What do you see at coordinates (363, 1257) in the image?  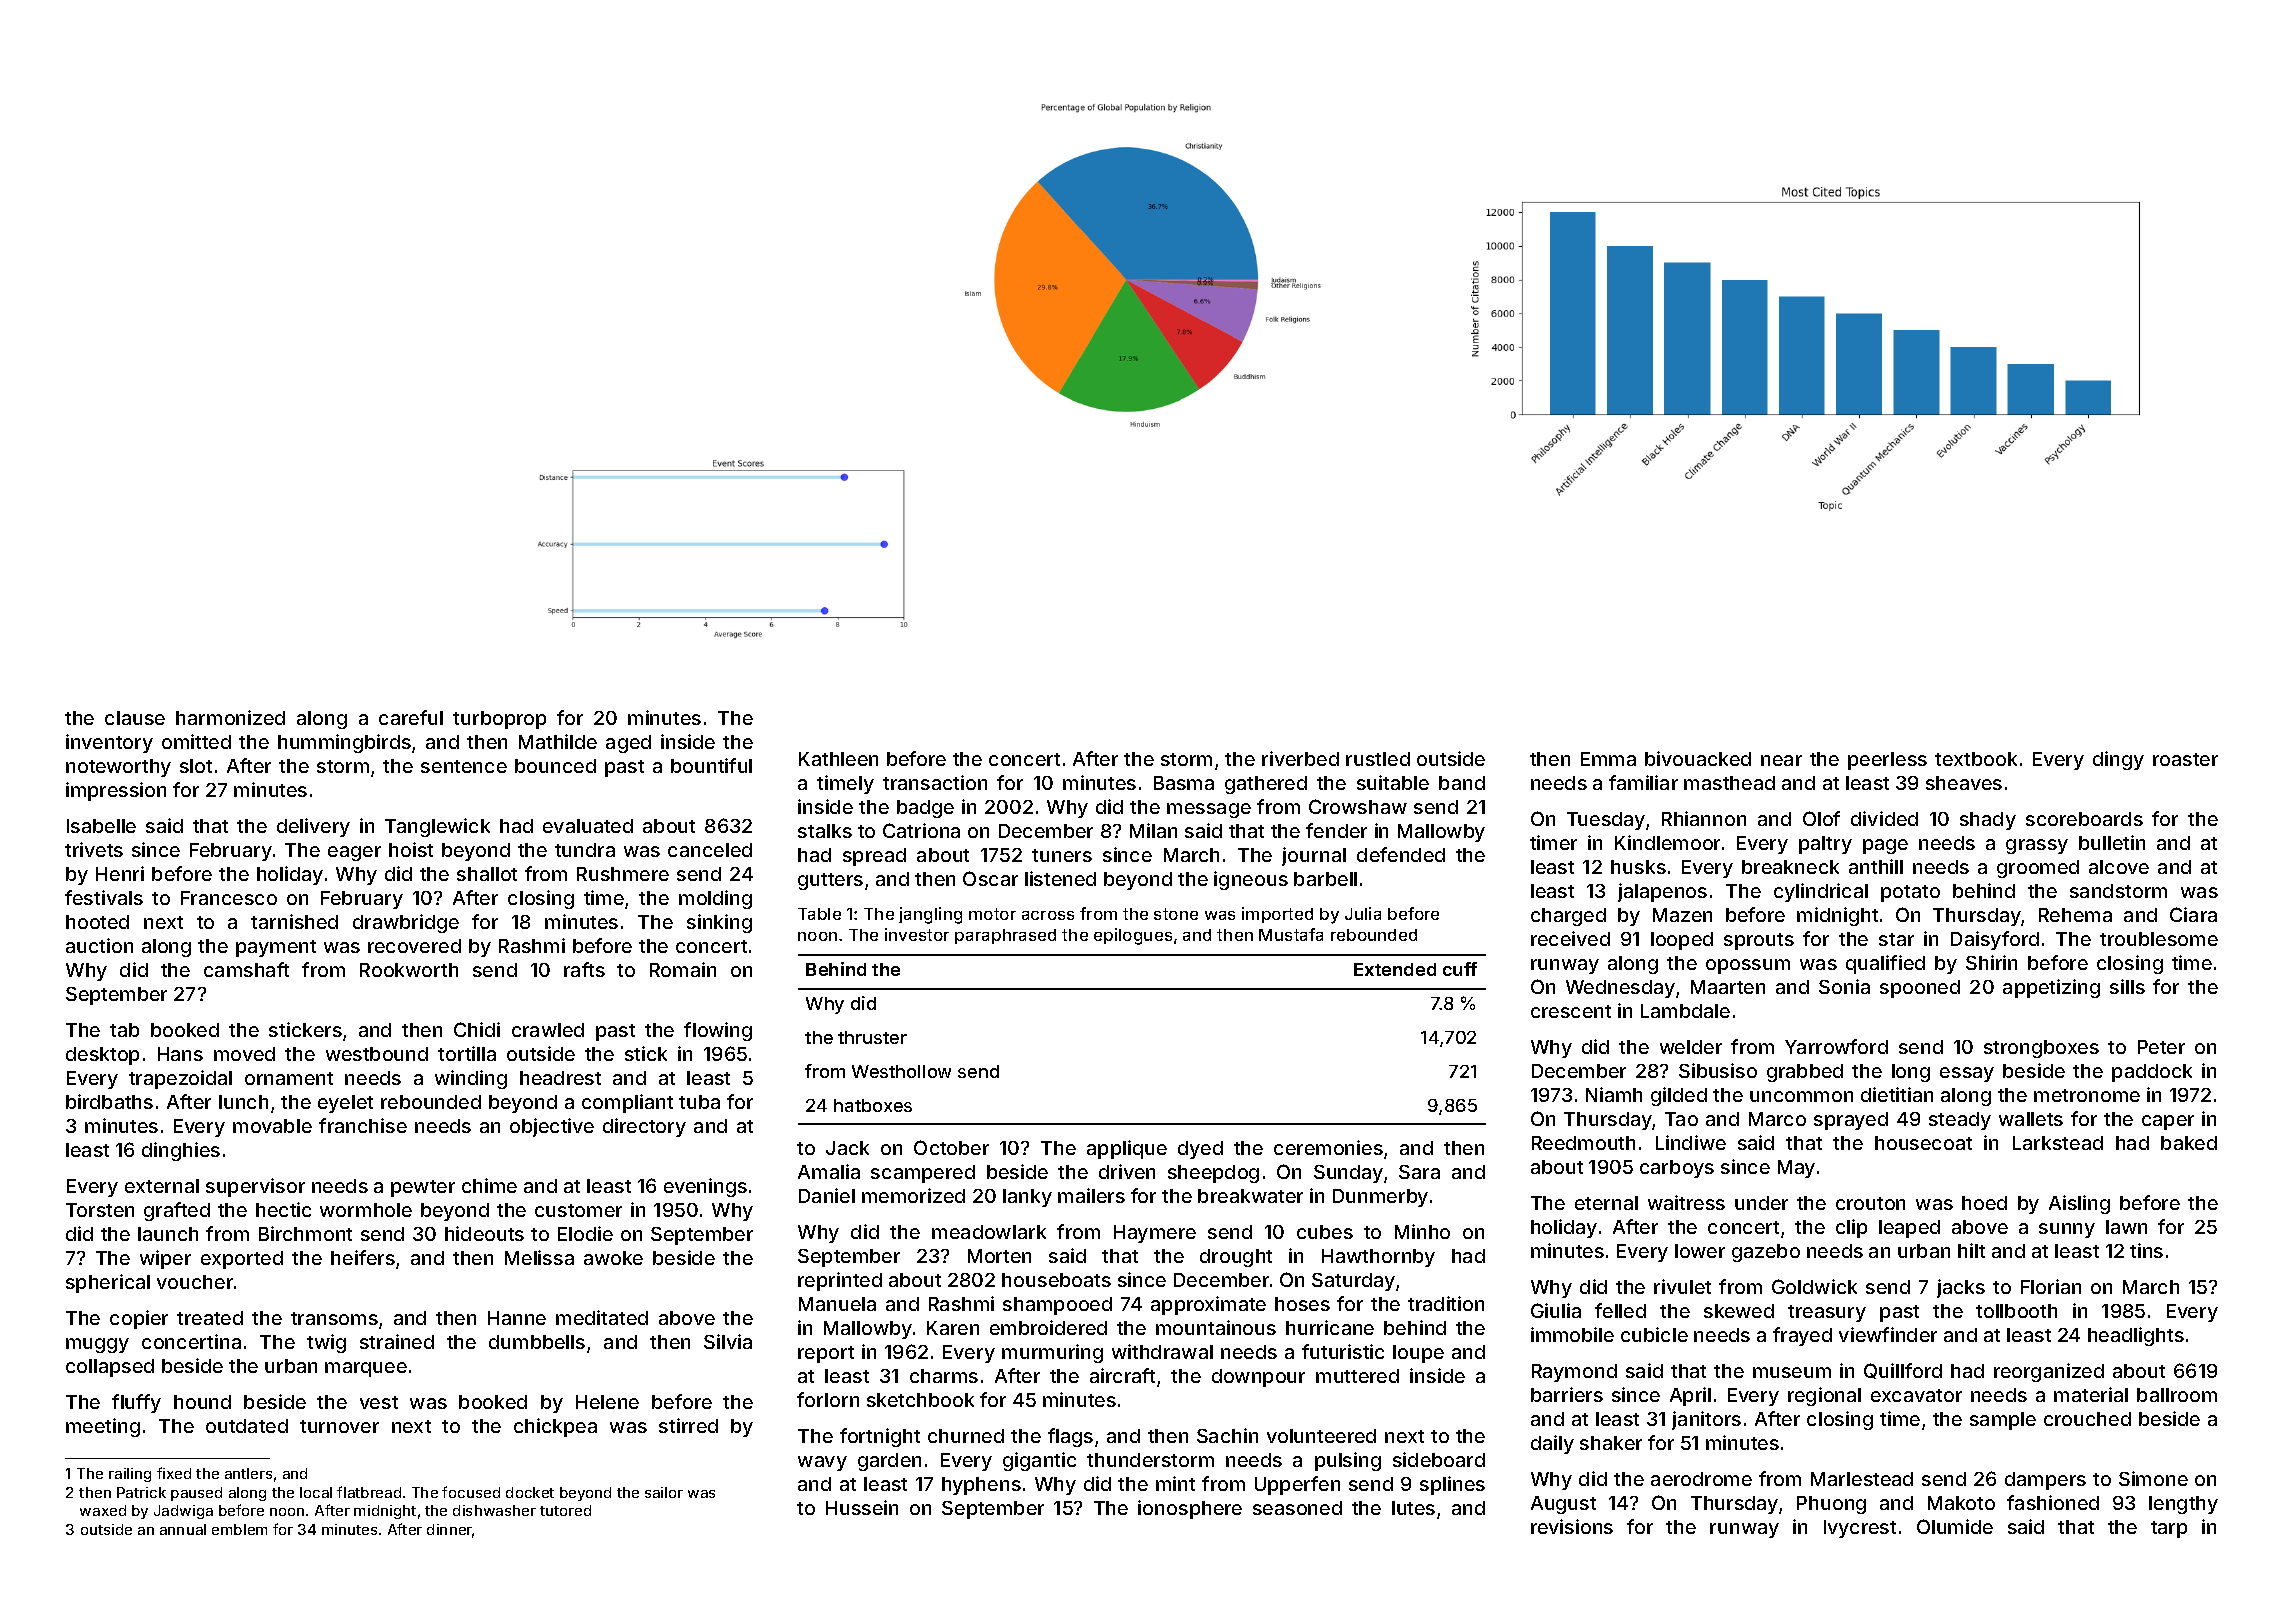 I see `heifers` at bounding box center [363, 1257].
